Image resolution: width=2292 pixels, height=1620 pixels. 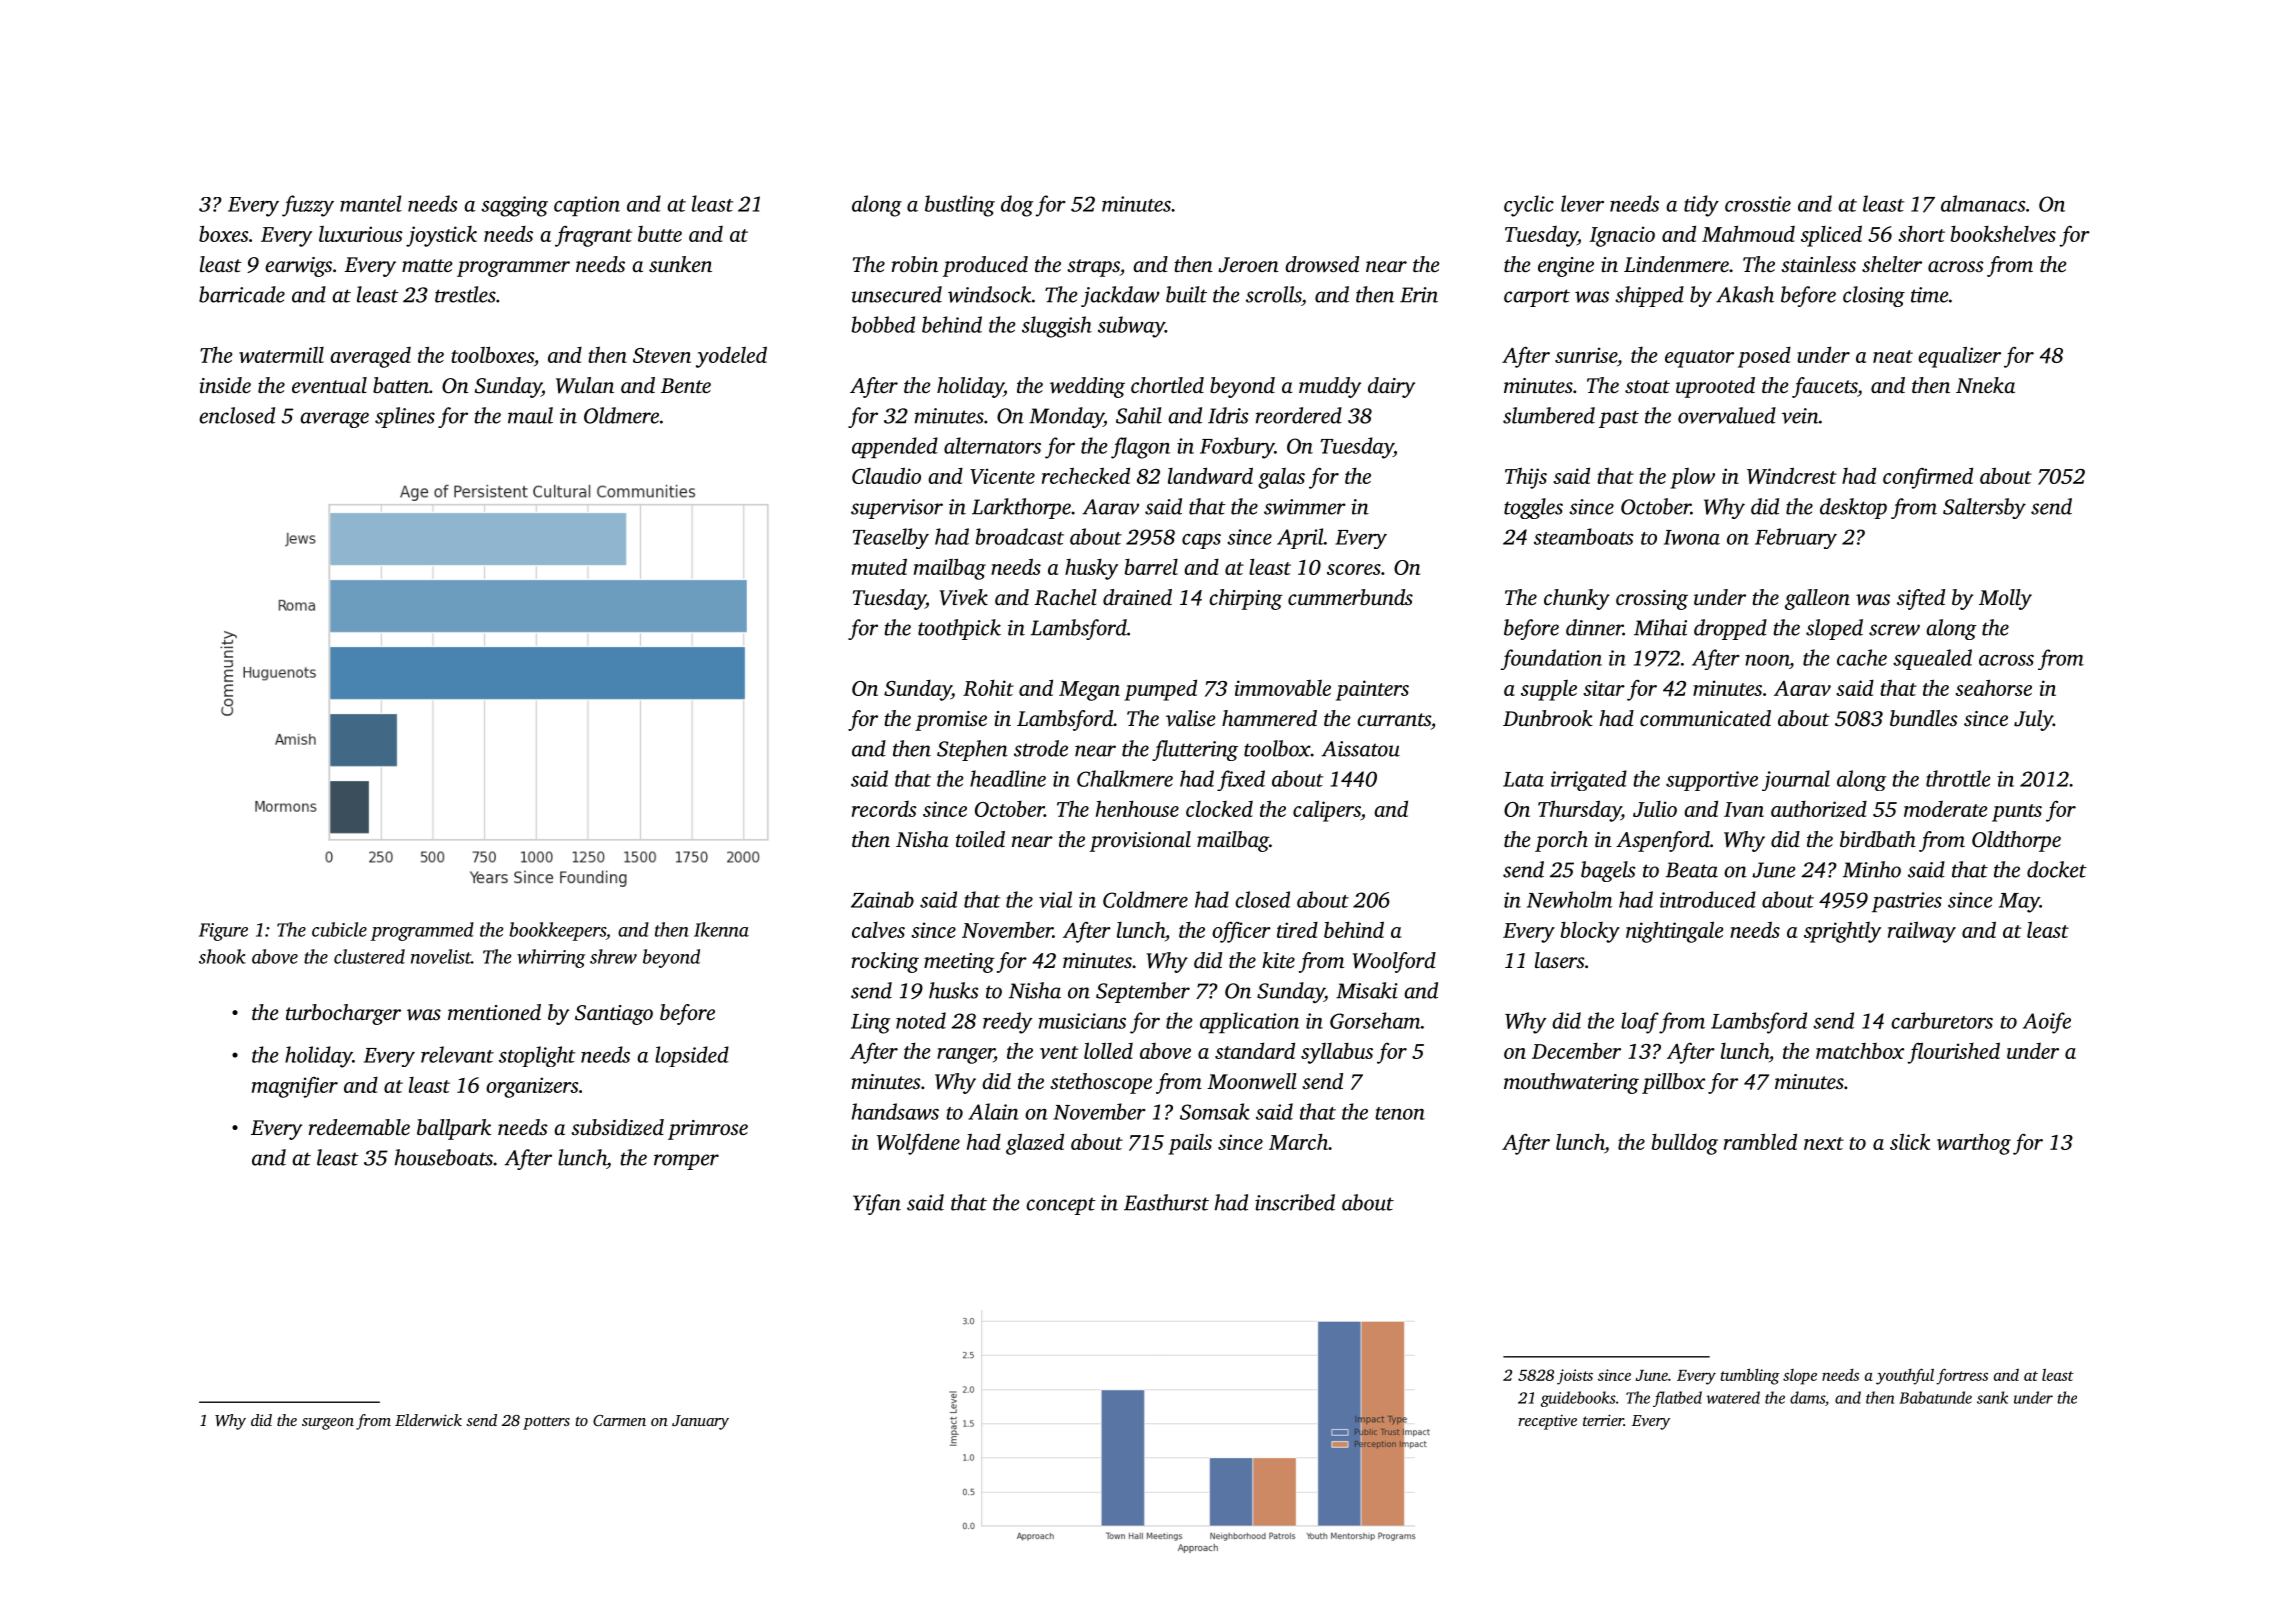 I want to click on vial, so click(x=1055, y=899).
